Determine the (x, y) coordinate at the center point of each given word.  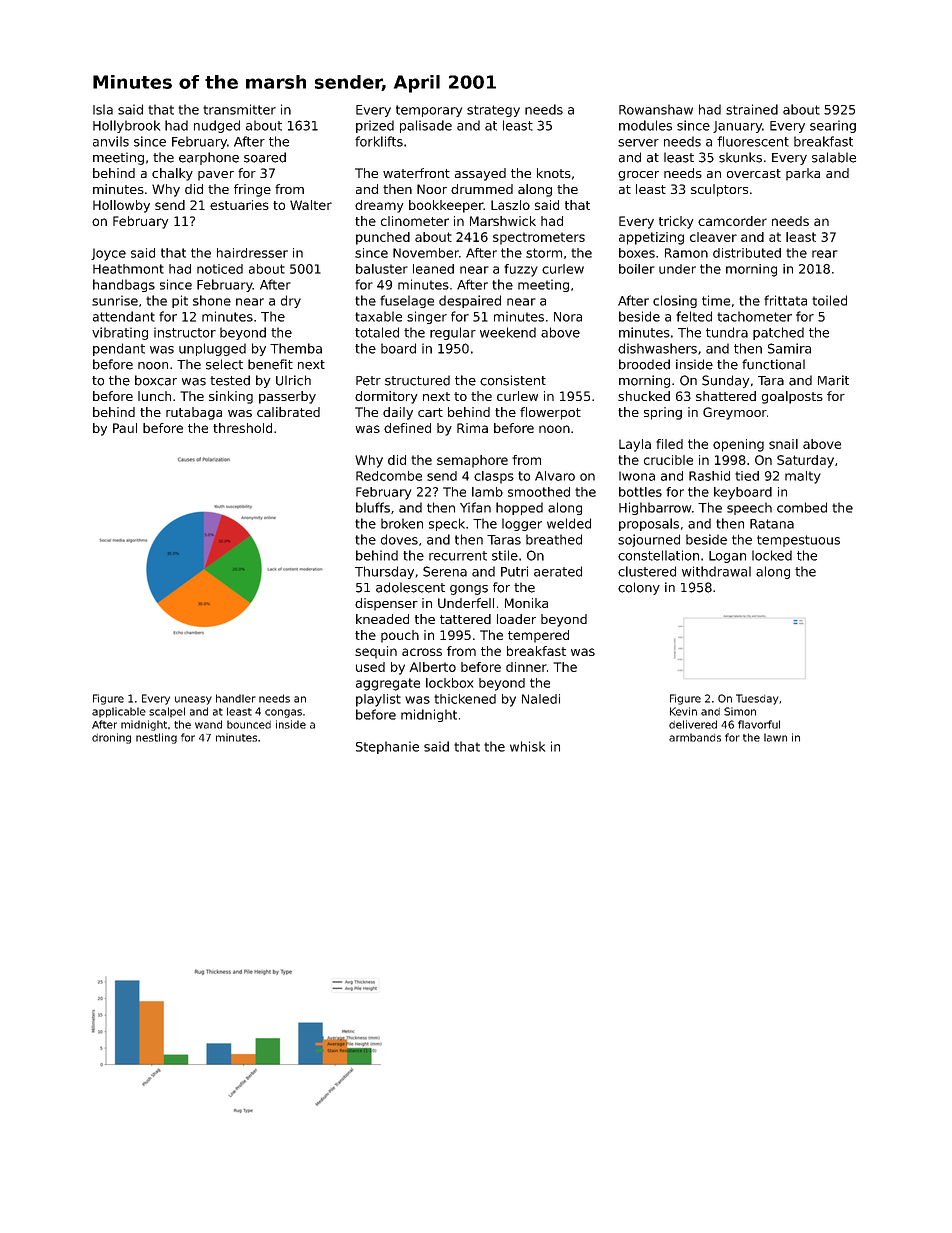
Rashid (709, 476)
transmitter (239, 109)
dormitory (386, 397)
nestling (156, 738)
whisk (527, 746)
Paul (125, 428)
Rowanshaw (656, 109)
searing (833, 126)
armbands (695, 737)
